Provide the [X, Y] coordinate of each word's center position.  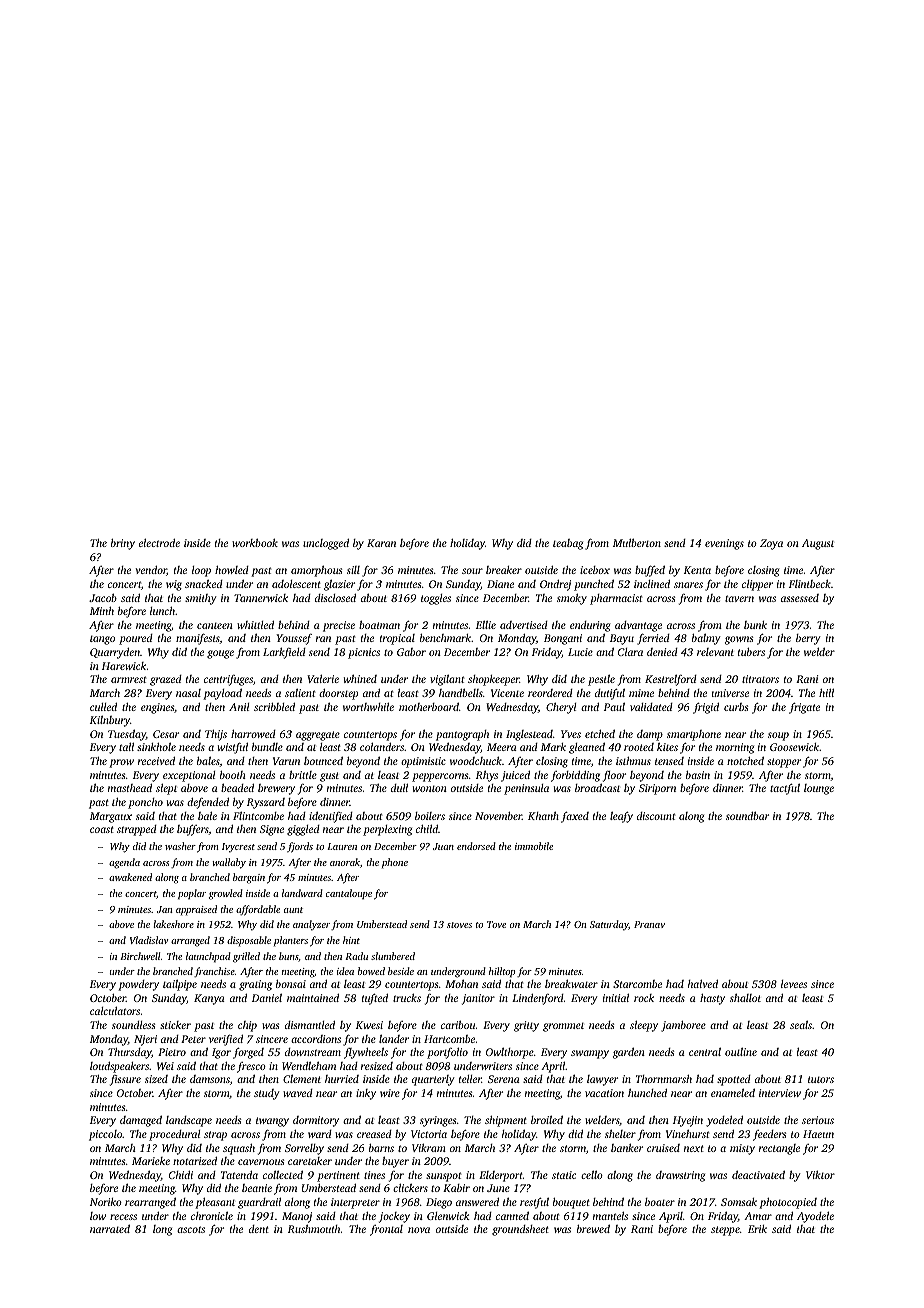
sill [353, 570]
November [498, 816]
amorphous [316, 571]
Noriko [106, 1202]
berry [808, 639]
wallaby [229, 863]
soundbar [747, 815]
